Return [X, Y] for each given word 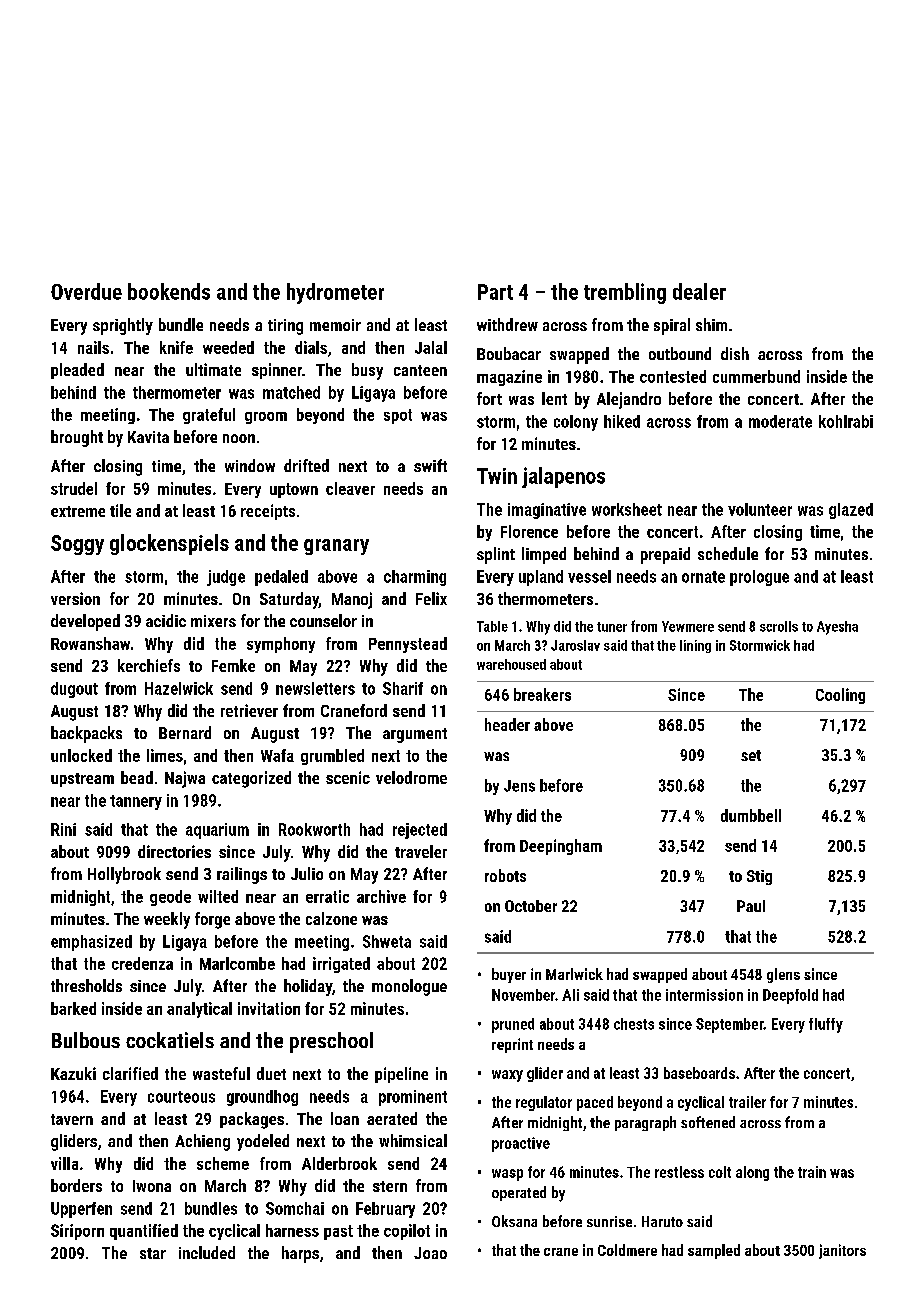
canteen [420, 370]
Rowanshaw [90, 643]
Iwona [152, 1186]
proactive [521, 1144]
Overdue [86, 291]
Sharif [403, 688]
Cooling [840, 696]
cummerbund [756, 376]
